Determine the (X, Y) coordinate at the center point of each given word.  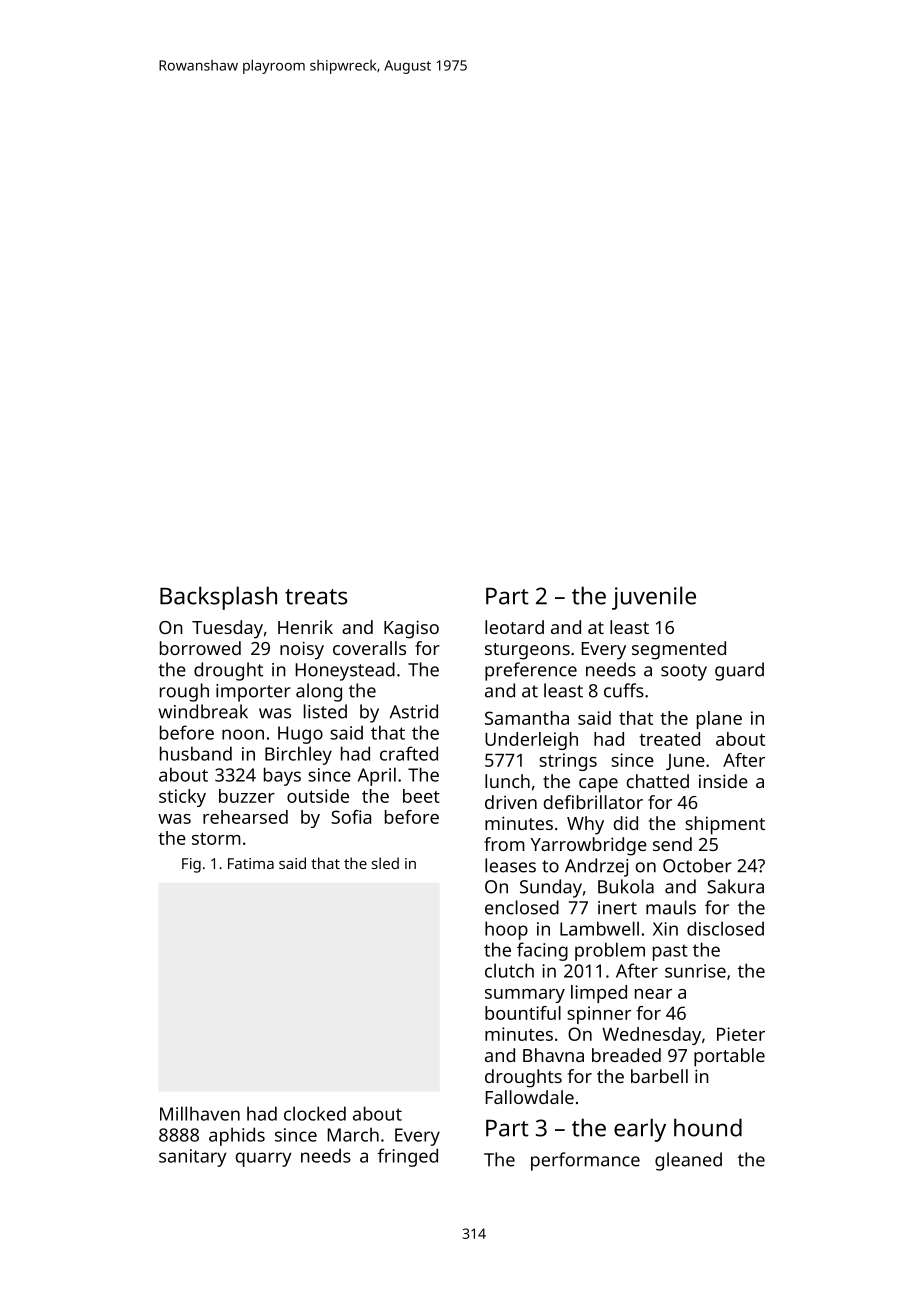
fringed (408, 1157)
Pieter (741, 1034)
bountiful (523, 1013)
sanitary (192, 1158)
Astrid (414, 711)
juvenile (654, 598)
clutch (509, 970)
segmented (679, 650)
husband (196, 753)
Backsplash (218, 598)
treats (316, 597)
